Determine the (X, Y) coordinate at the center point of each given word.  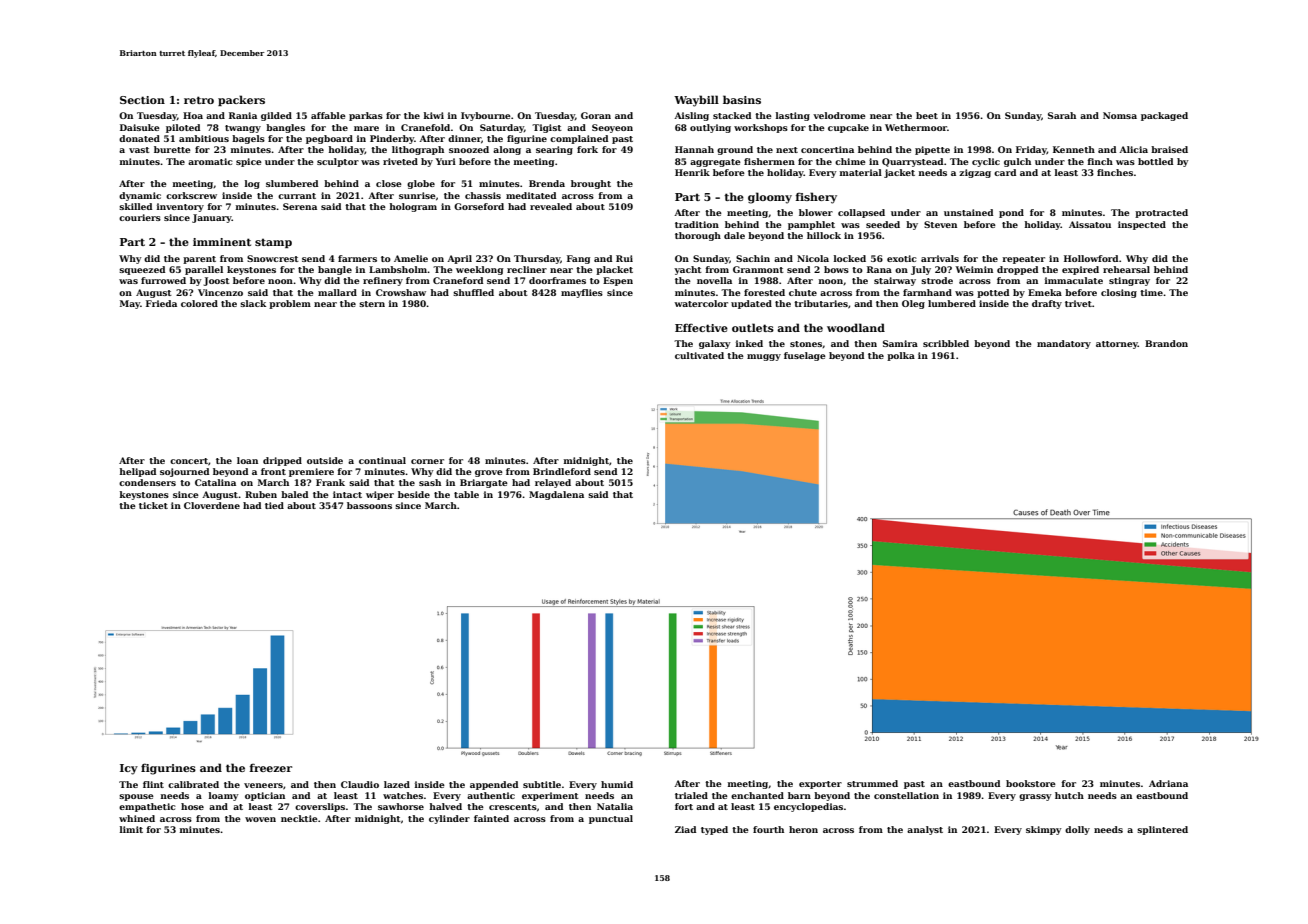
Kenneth (1074, 149)
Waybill (696, 101)
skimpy (1044, 830)
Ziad (685, 829)
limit (131, 829)
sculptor (338, 162)
